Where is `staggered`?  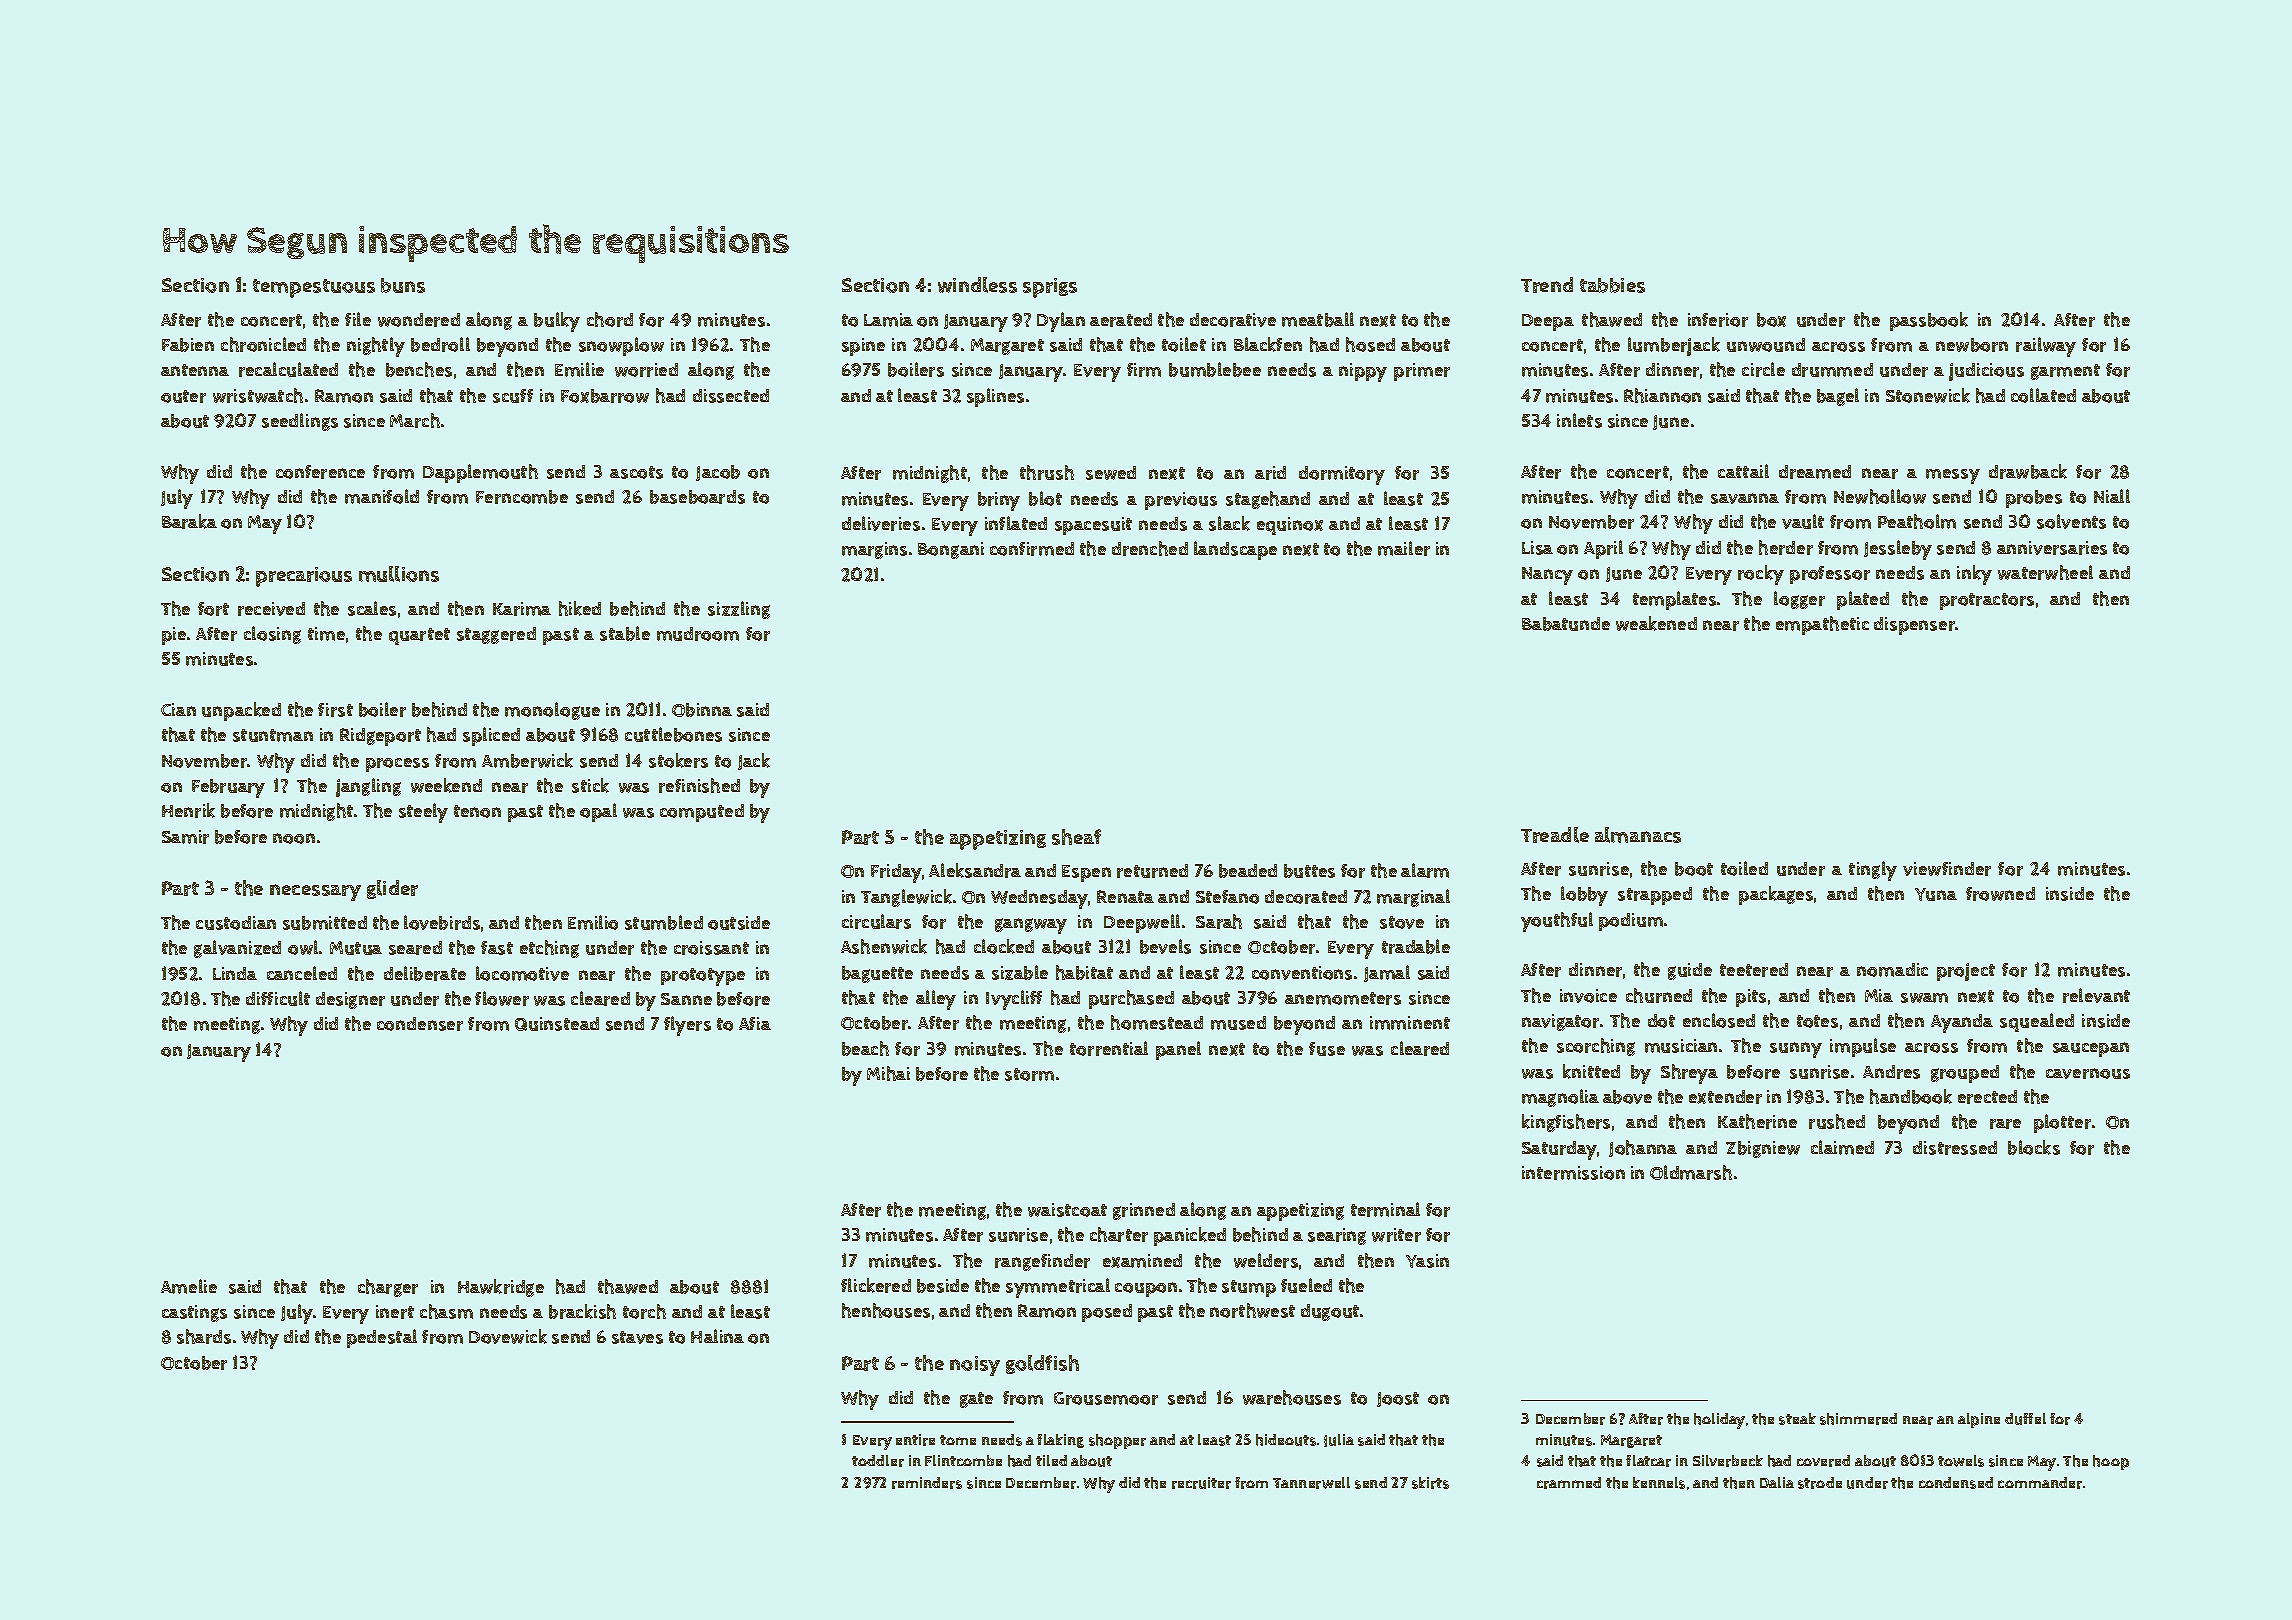
staggered is located at coordinates (496, 635).
